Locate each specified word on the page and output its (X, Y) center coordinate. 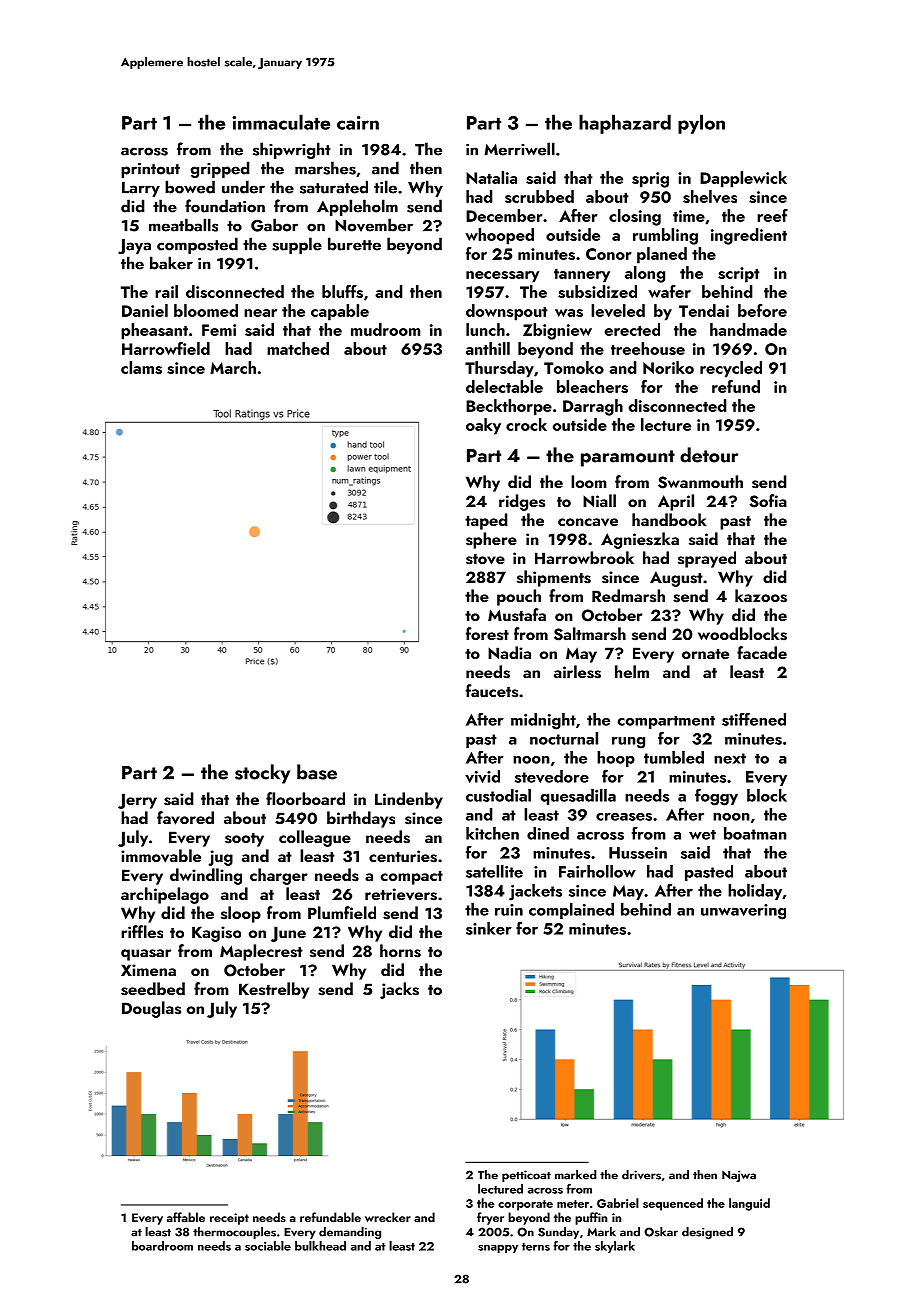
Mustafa (517, 615)
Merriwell (519, 149)
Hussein (638, 853)
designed (707, 1233)
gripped (220, 169)
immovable (161, 856)
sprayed (707, 559)
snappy (498, 1249)
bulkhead (320, 1246)
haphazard (625, 124)
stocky (262, 774)
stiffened (754, 719)
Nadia (509, 652)
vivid (482, 776)
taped (486, 521)
